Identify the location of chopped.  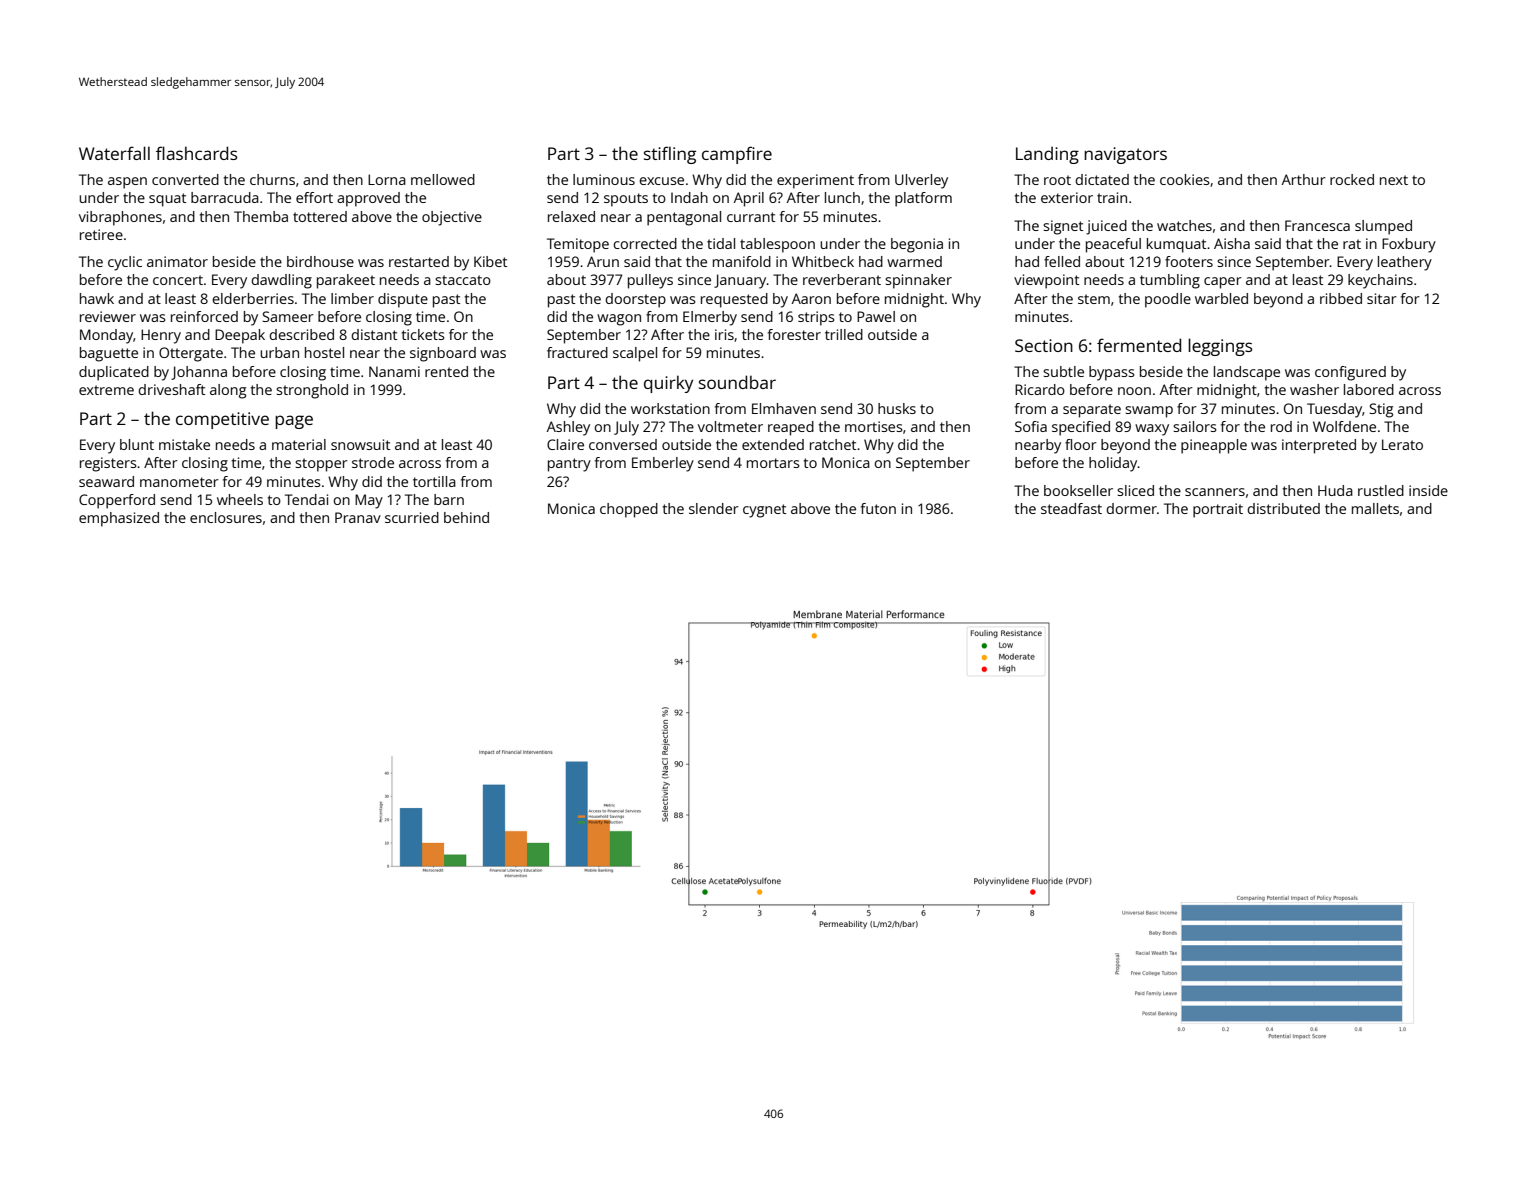
(629, 510).
